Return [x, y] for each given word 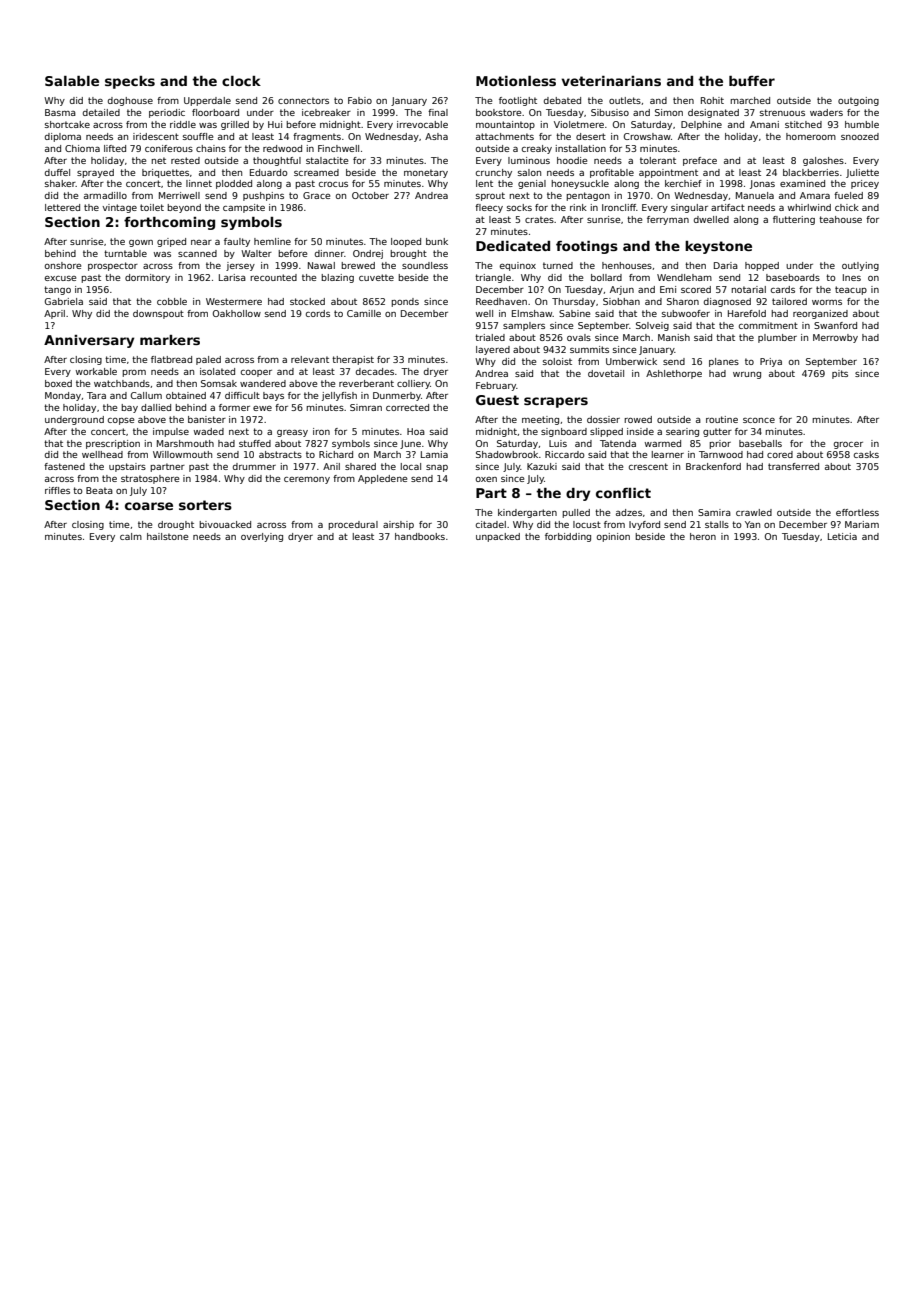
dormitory [147, 278]
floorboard [215, 112]
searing [682, 432]
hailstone [167, 536]
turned [558, 265]
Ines [852, 277]
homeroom [811, 136]
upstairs [127, 467]
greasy [292, 433]
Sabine [574, 313]
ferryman [668, 220]
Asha [436, 136]
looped [406, 242]
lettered [62, 207]
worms [827, 302]
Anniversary [89, 341]
